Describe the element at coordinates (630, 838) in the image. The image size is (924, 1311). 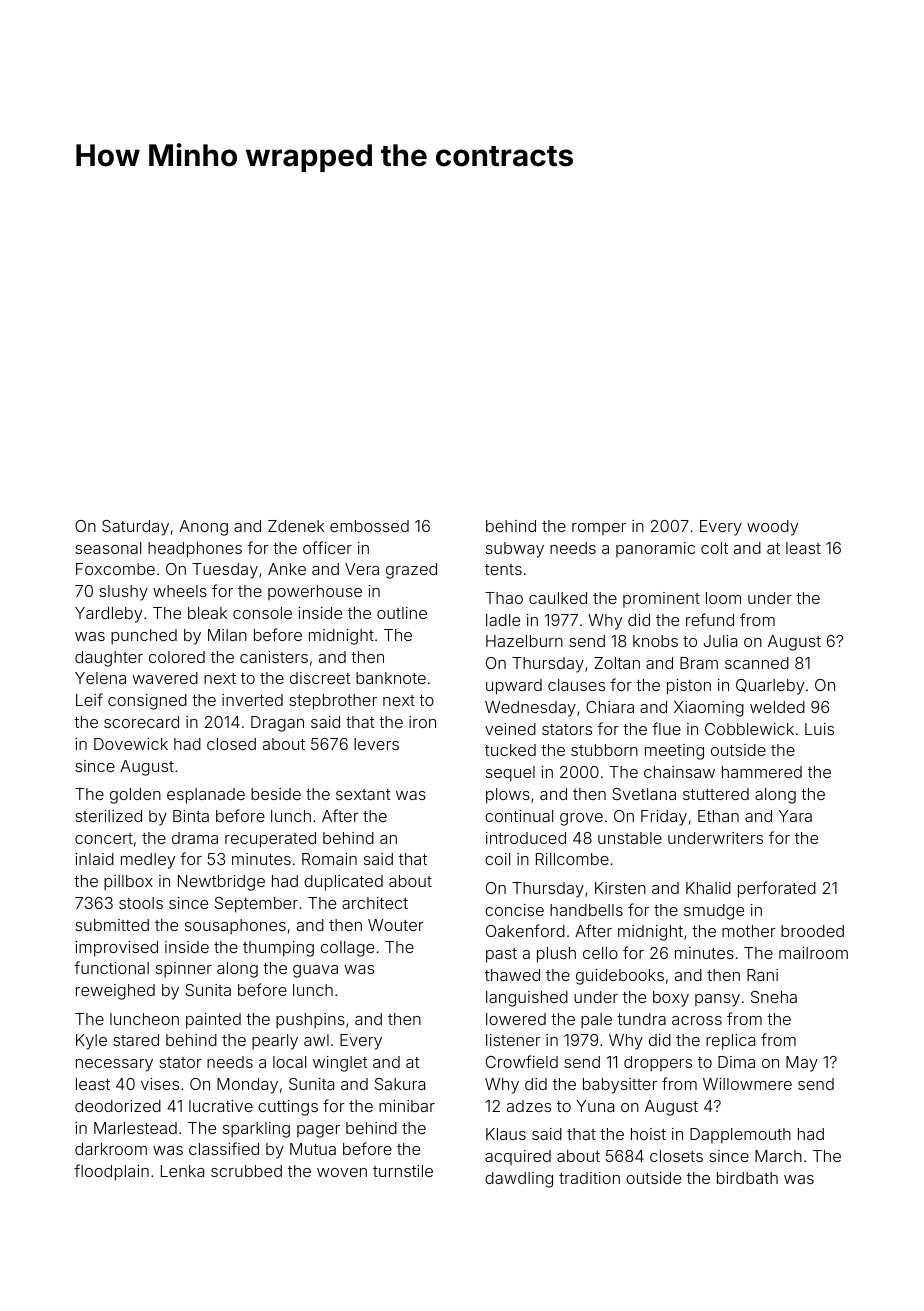
I see `unstable` at that location.
